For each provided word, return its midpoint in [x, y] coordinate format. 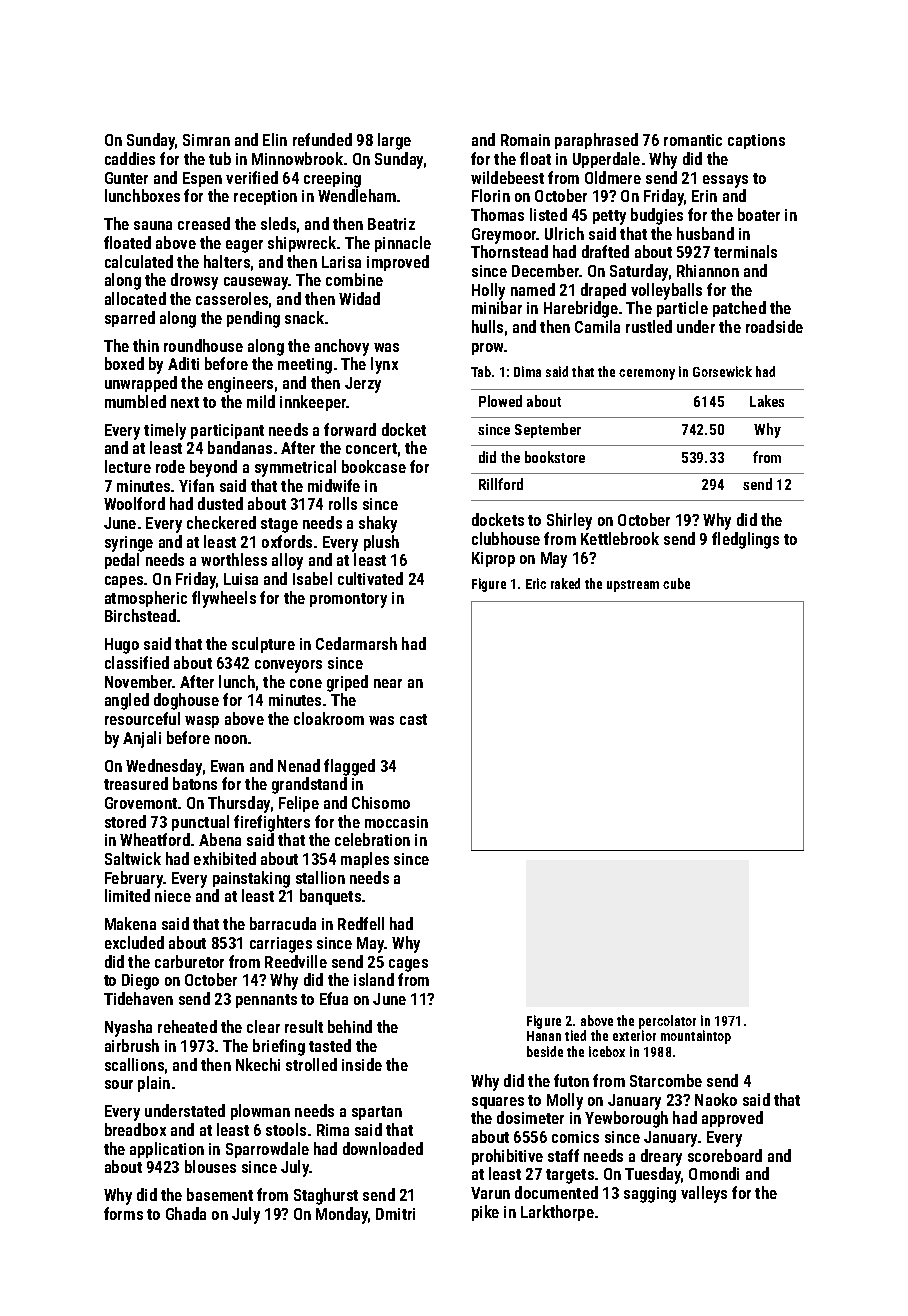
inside [362, 1064]
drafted [605, 251]
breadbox [135, 1129]
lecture [128, 466]
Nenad [299, 765]
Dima [527, 371]
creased [204, 223]
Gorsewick [722, 371]
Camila [597, 326]
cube [676, 583]
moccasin [396, 822]
